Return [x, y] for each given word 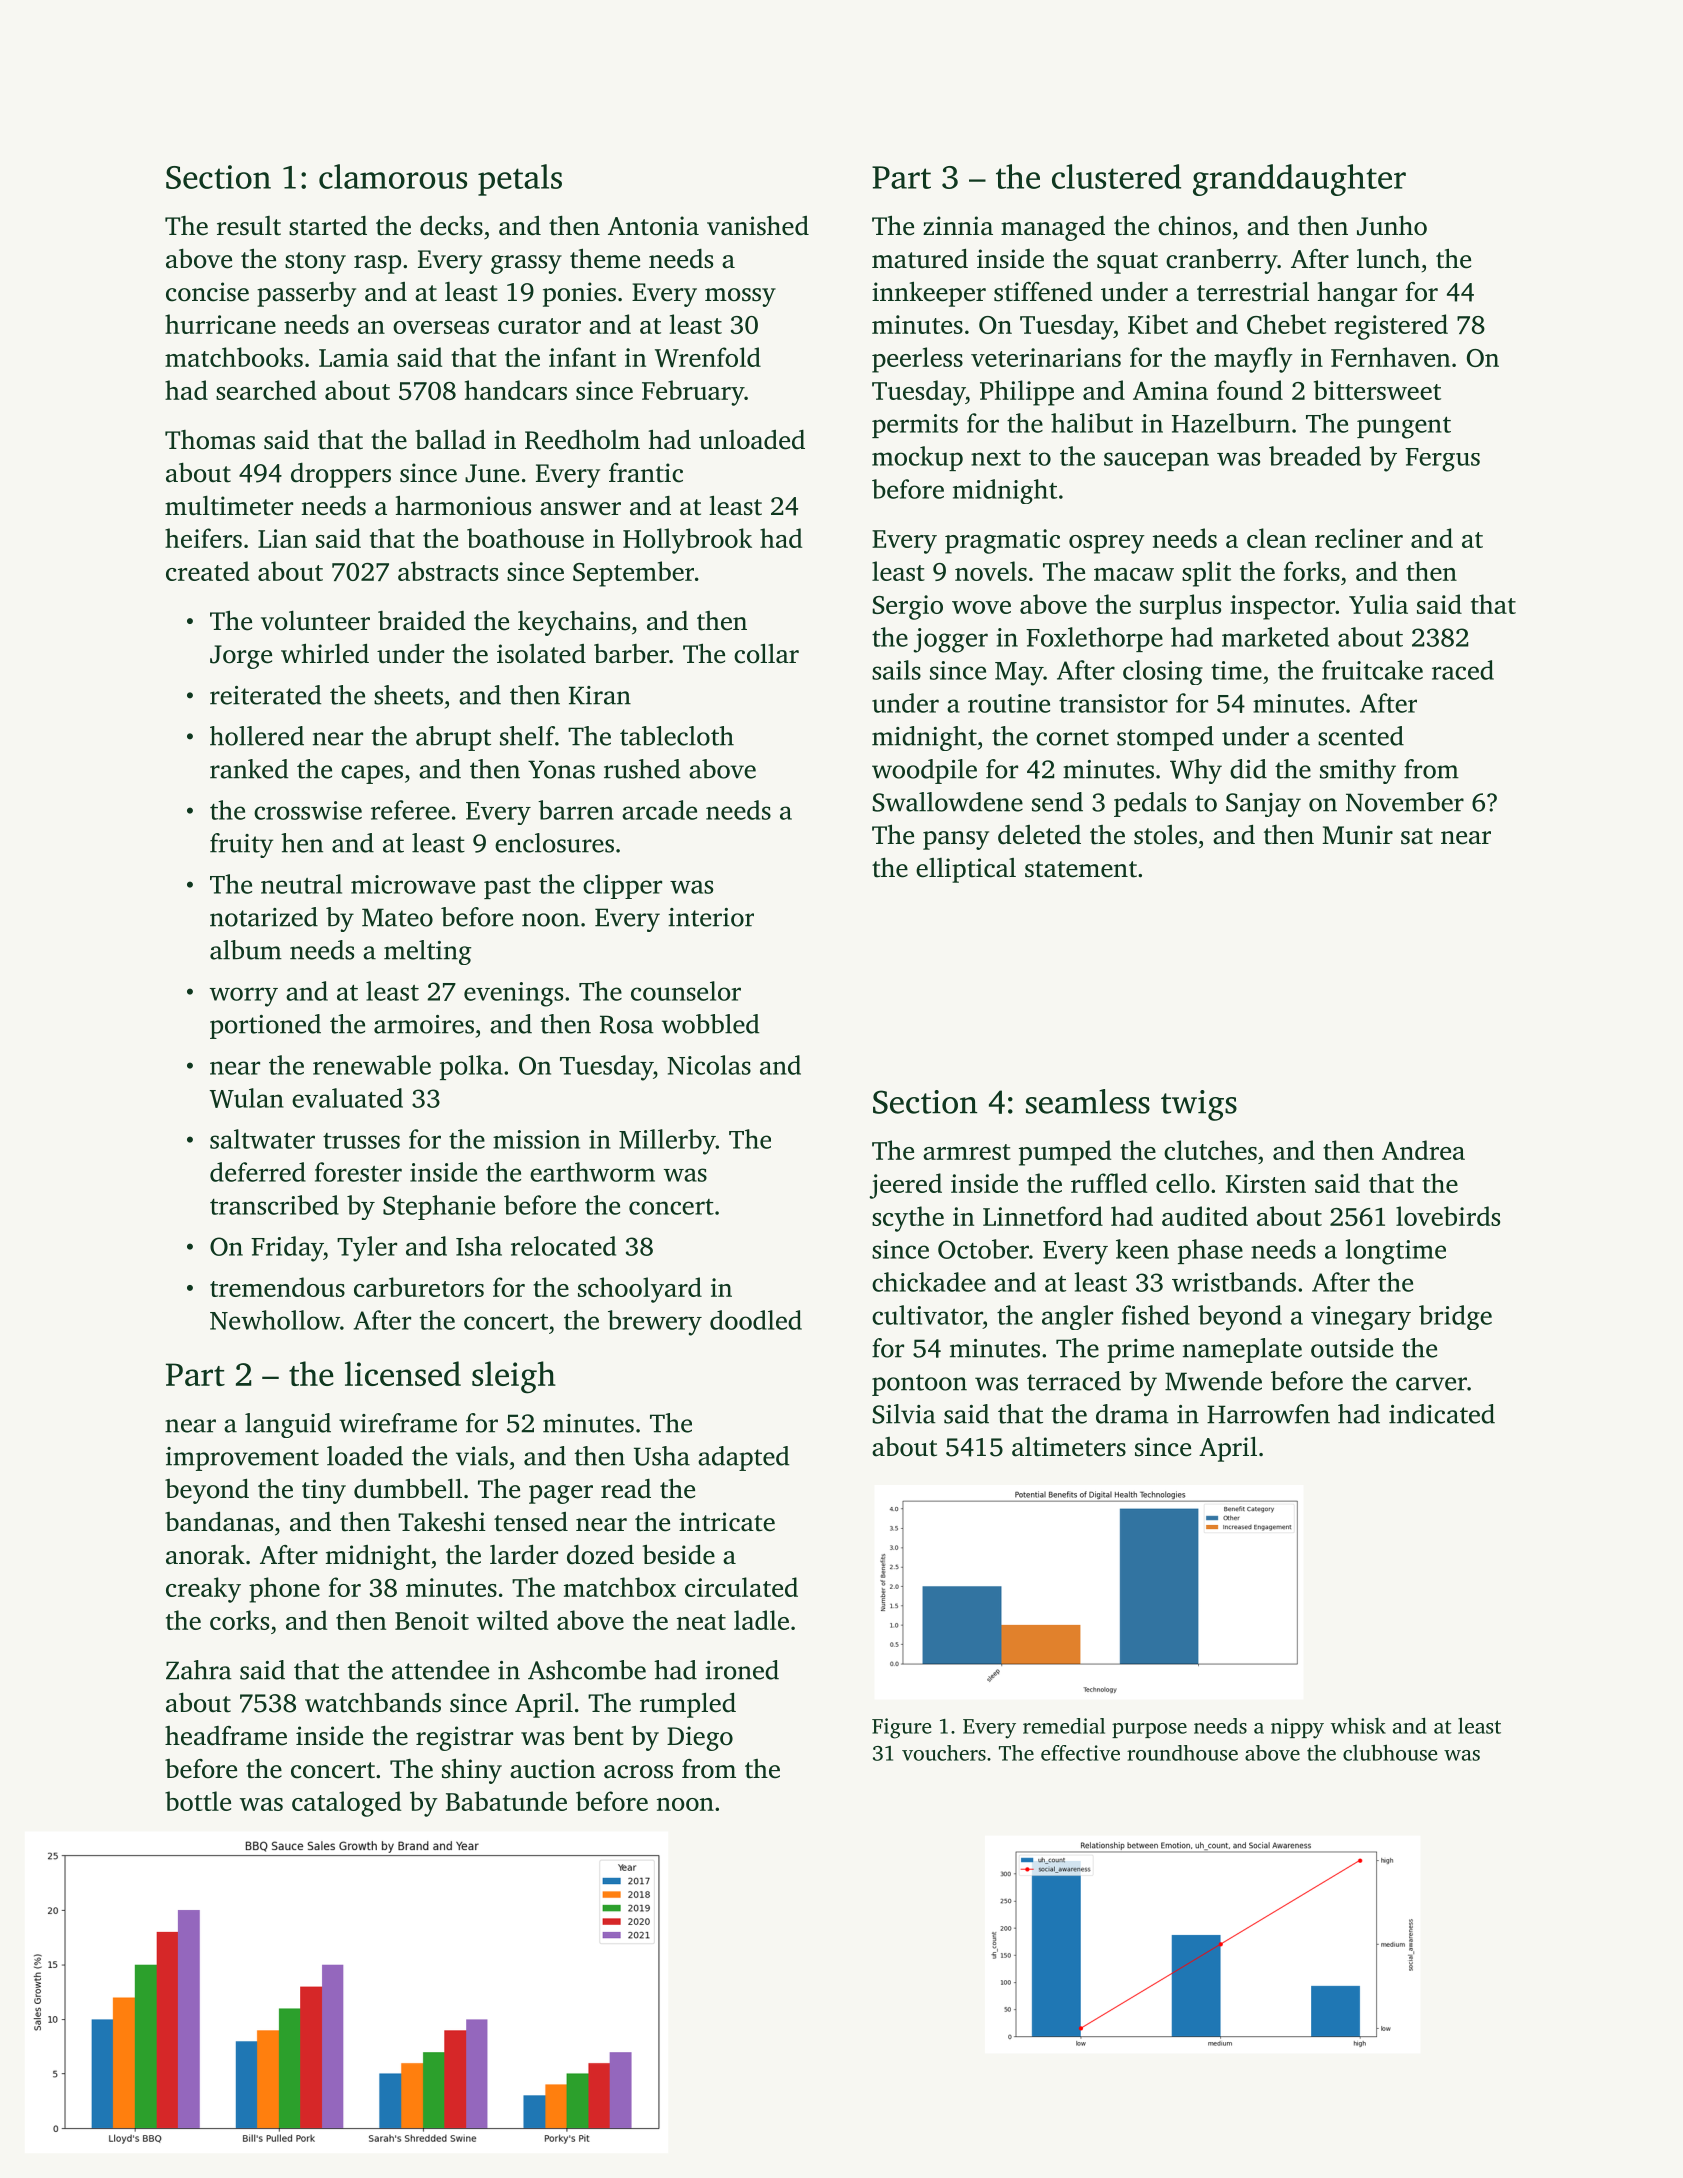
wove [981, 607]
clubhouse [1390, 1752]
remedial [1064, 1726]
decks [451, 226]
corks [239, 1620]
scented [1361, 736]
